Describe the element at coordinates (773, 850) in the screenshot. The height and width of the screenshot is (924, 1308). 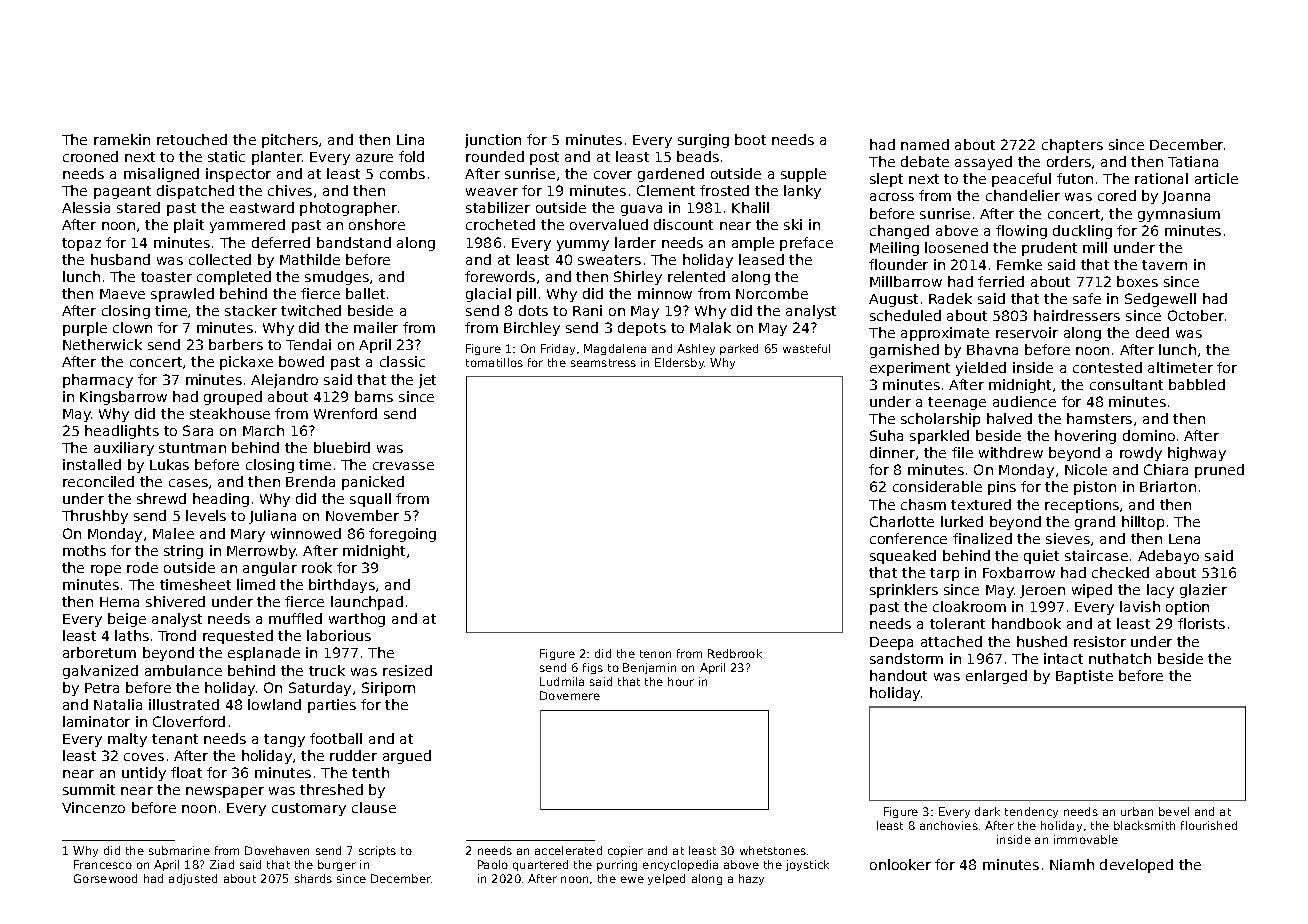
I see `whetstones` at that location.
